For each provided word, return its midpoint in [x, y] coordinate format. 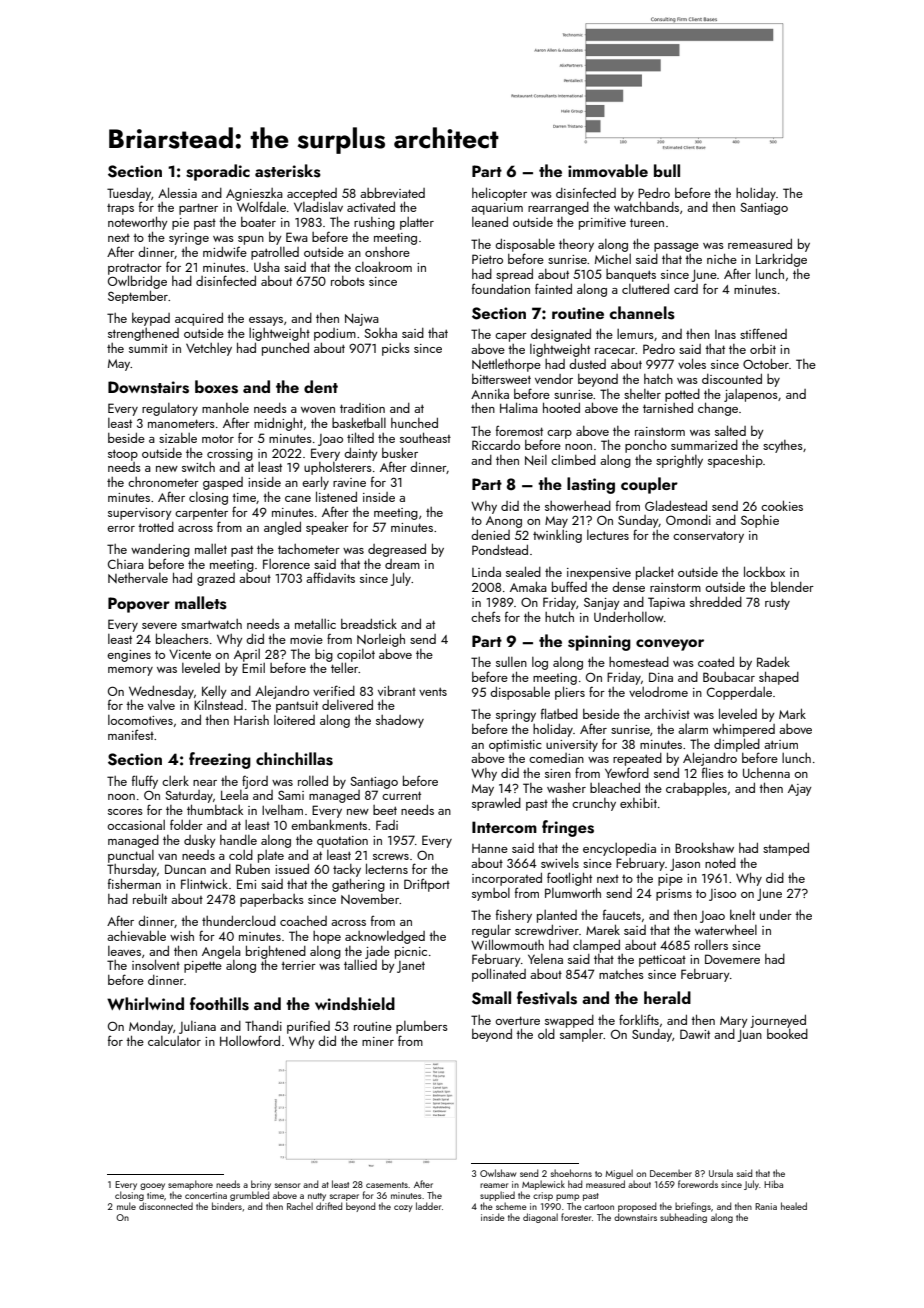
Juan [750, 1036]
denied [490, 535]
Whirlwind [145, 1003]
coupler [649, 485]
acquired [199, 319]
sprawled [496, 804]
